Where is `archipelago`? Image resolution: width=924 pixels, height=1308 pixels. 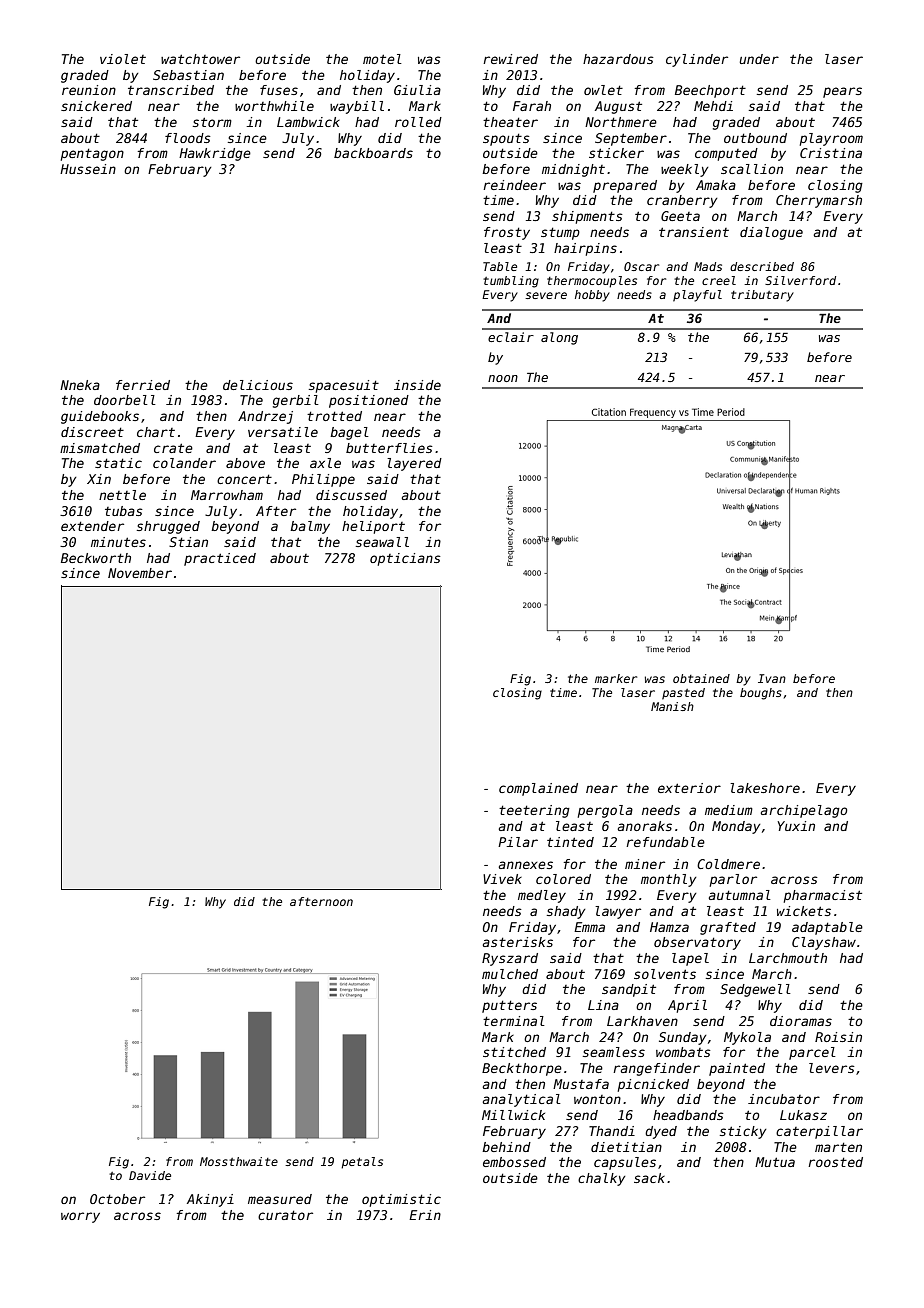
archipelago is located at coordinates (804, 811).
